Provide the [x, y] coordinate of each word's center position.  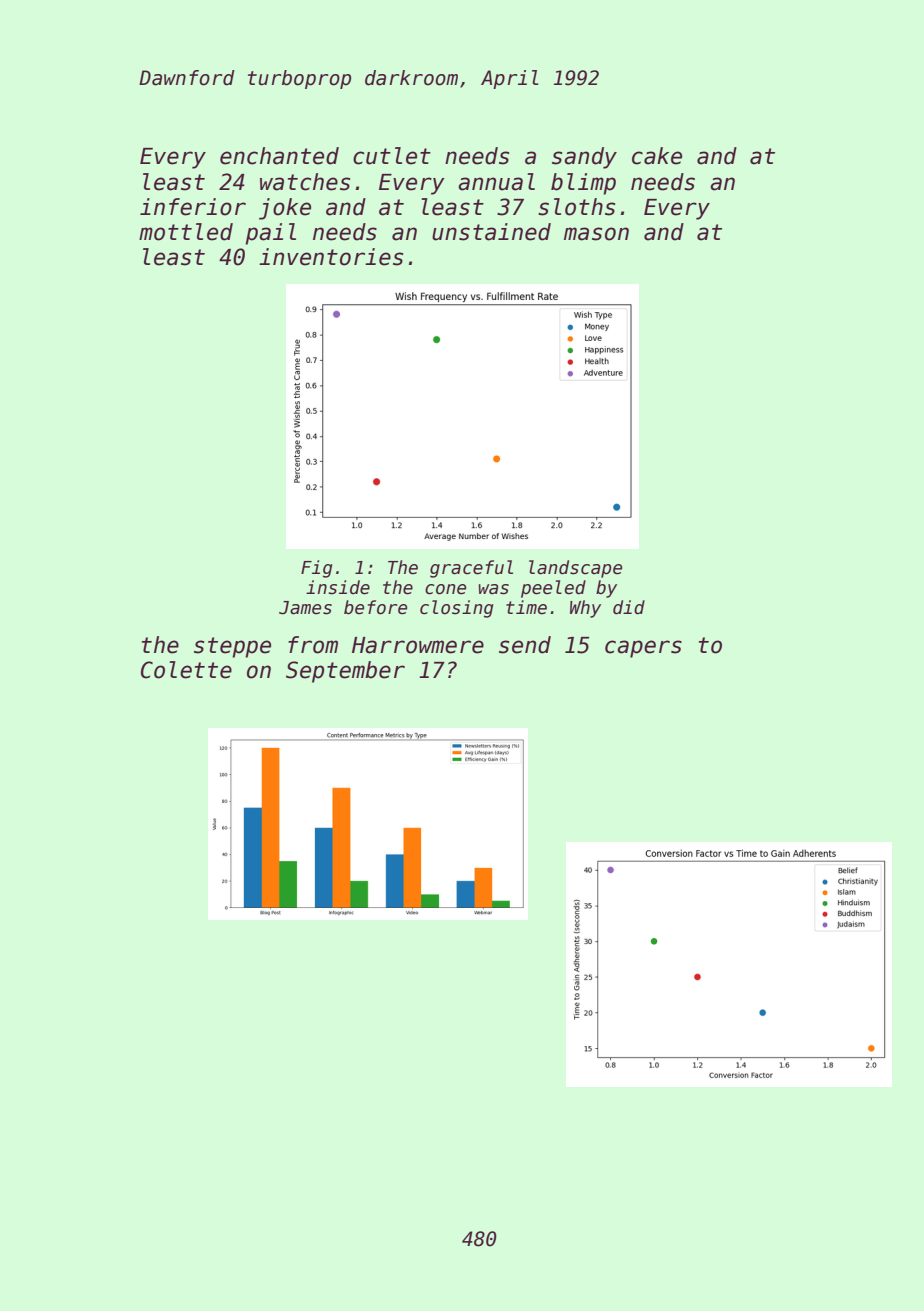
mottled [186, 232]
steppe [232, 647]
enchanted [279, 156]
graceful [471, 569]
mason [596, 234]
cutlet [392, 156]
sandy [584, 158]
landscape [575, 569]
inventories [331, 257]
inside [338, 587]
